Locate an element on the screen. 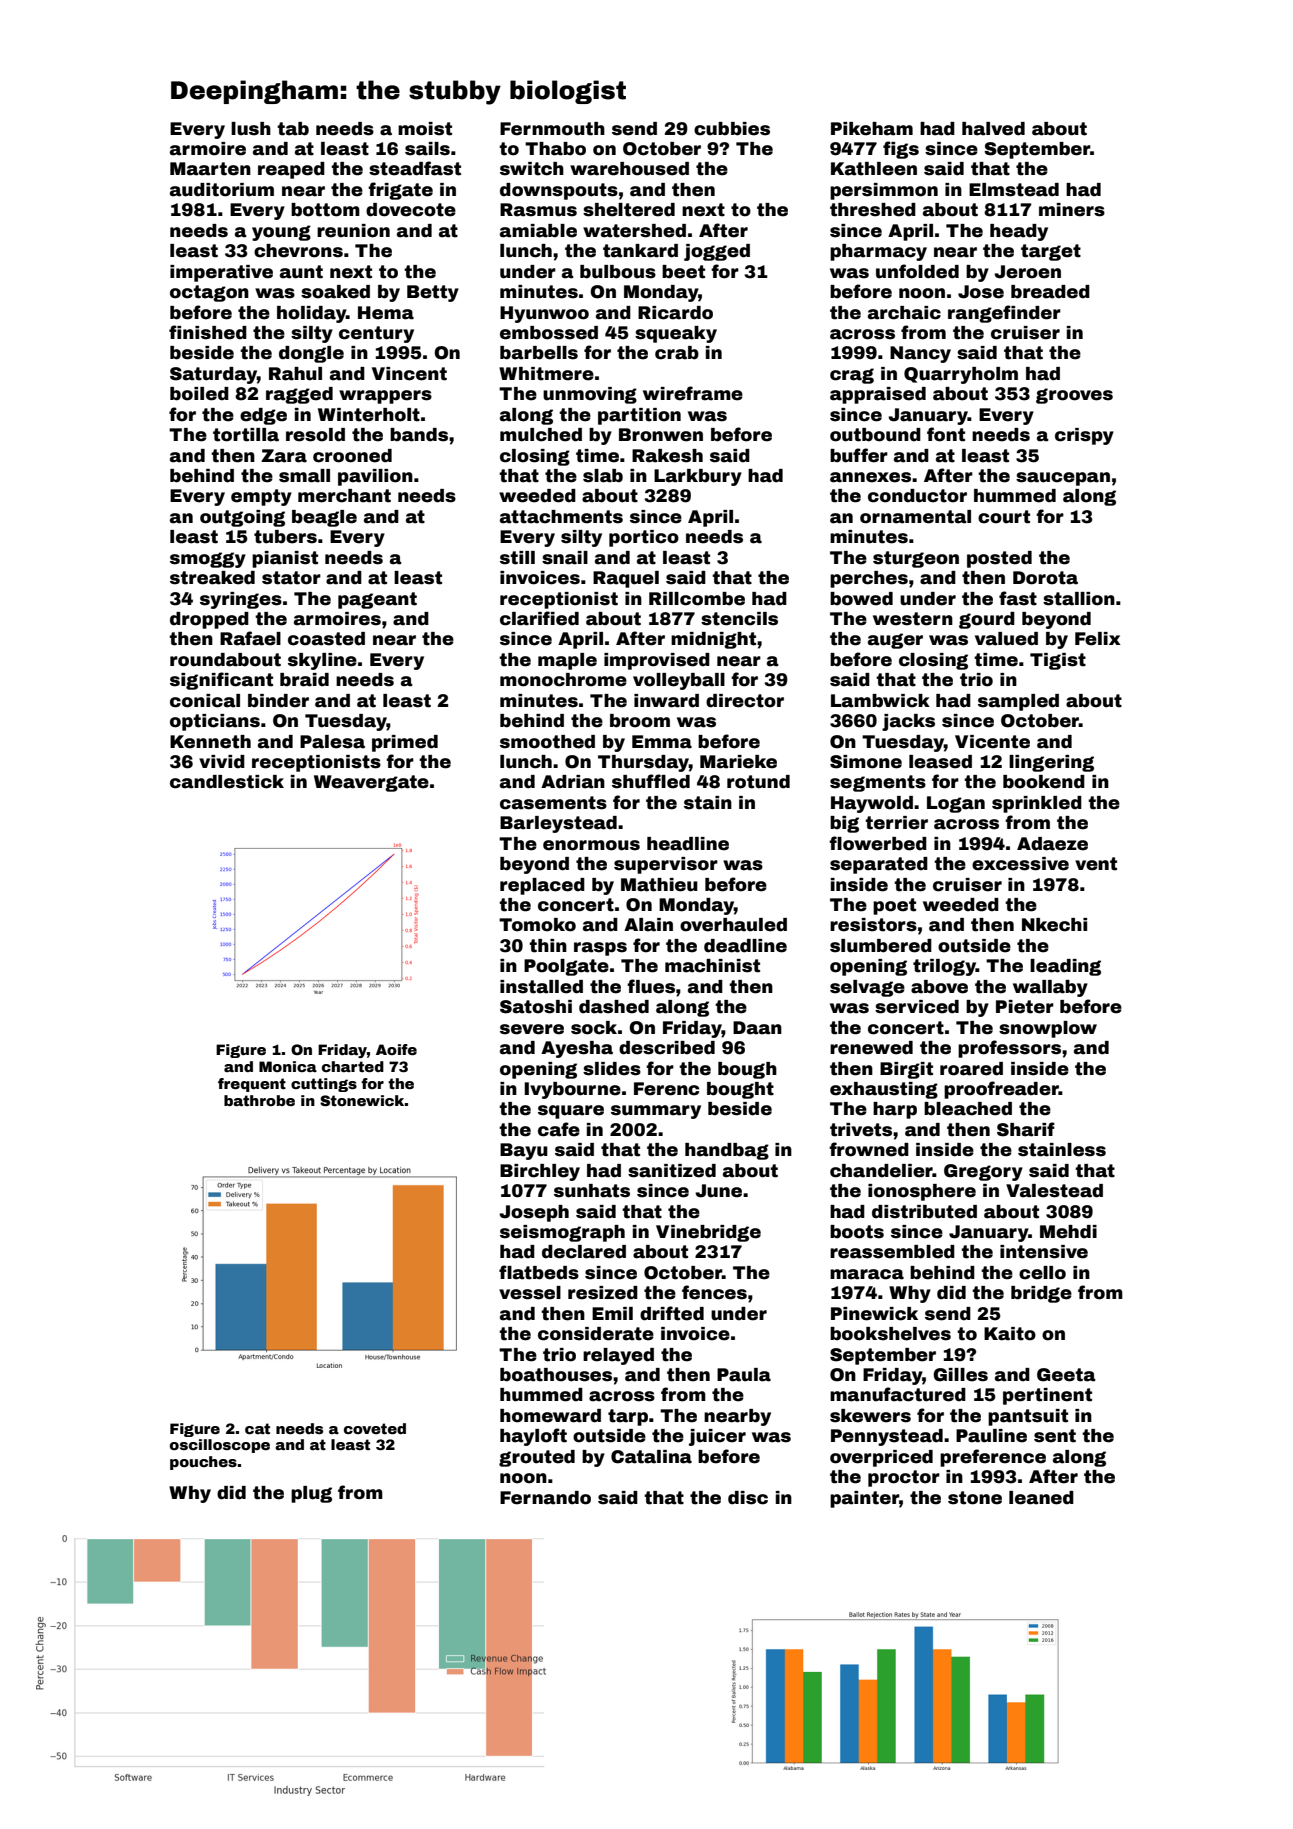 The image size is (1293, 1829). bathrobe is located at coordinates (259, 1100).
